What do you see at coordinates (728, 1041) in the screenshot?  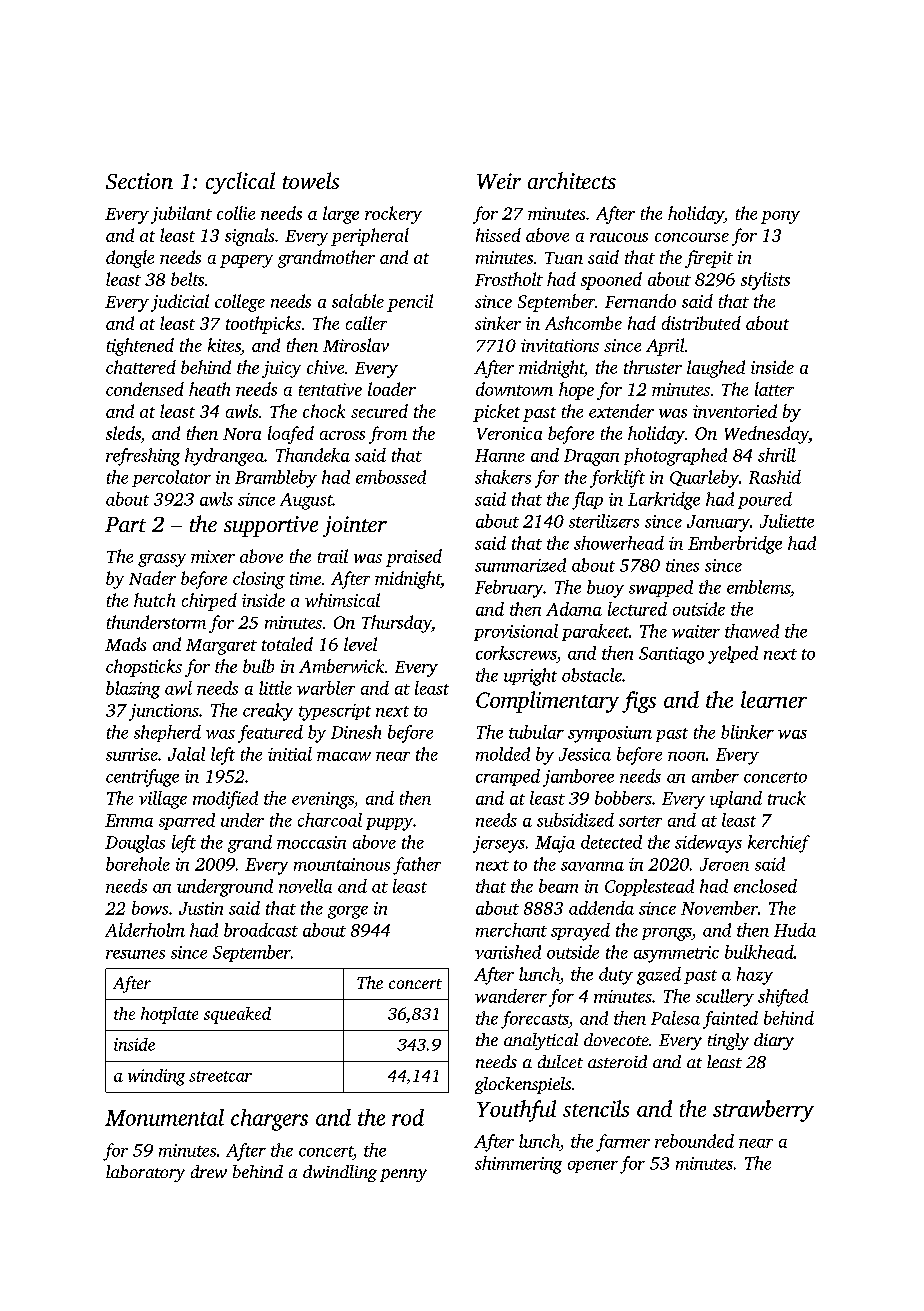 I see `tingly` at bounding box center [728, 1041].
